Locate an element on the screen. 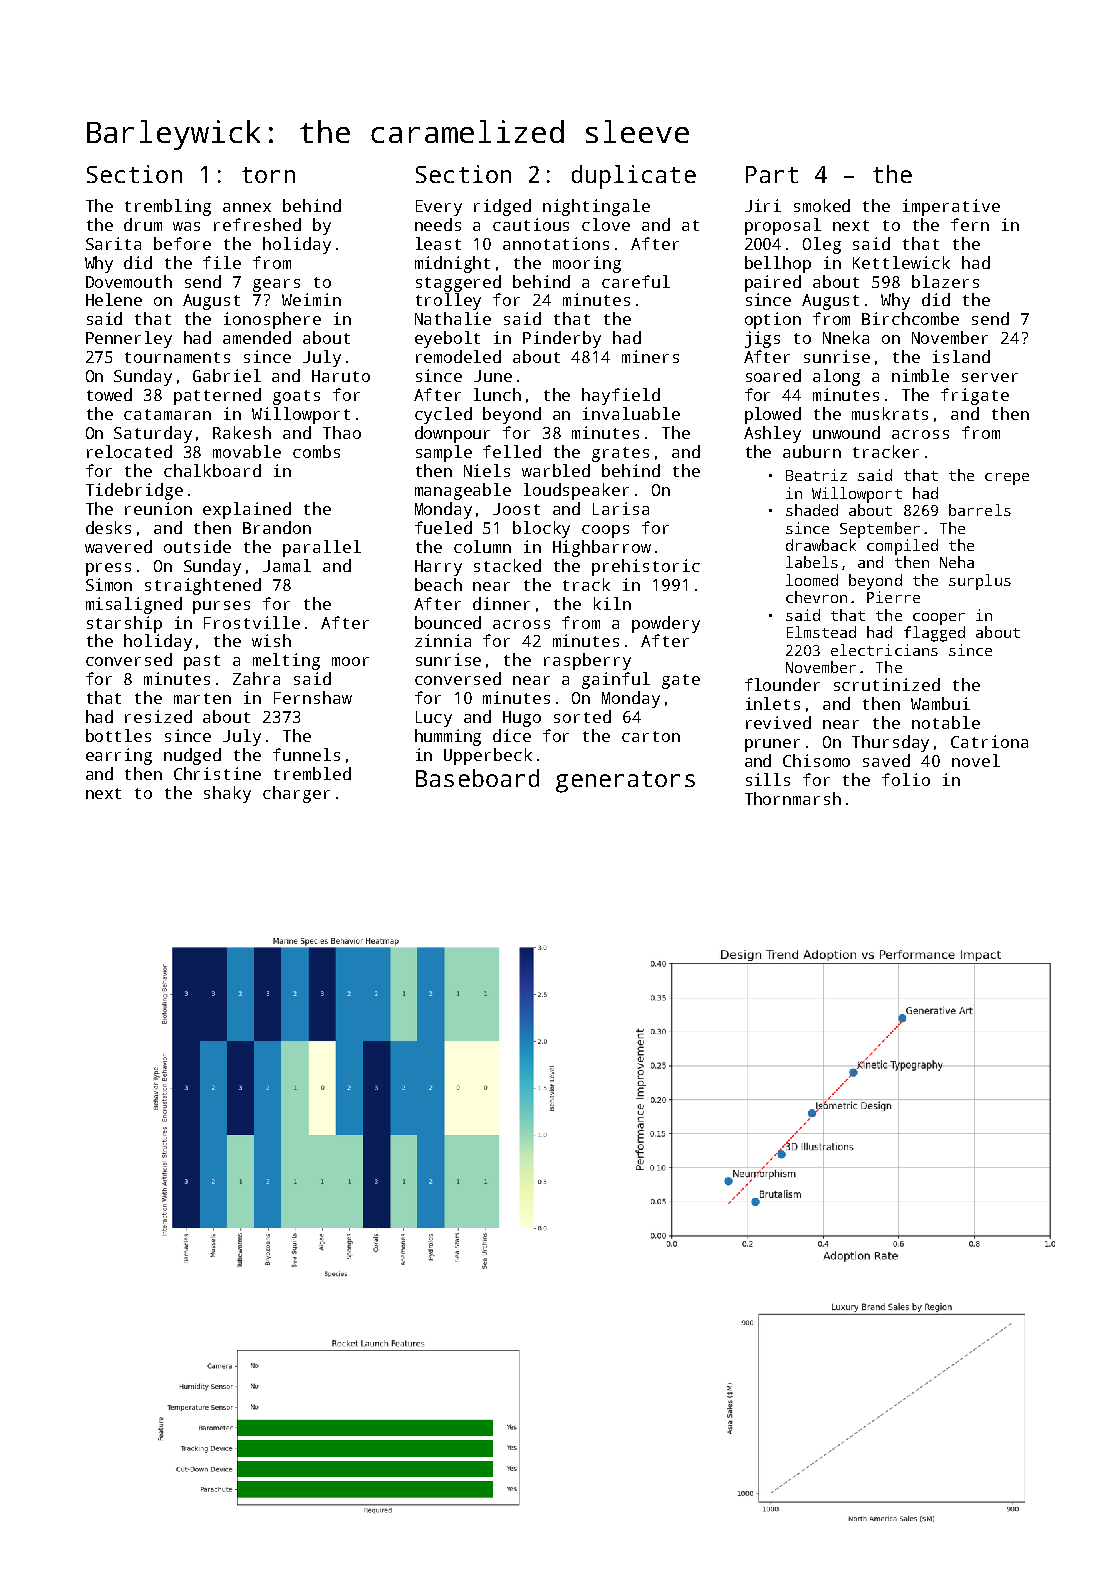 This screenshot has width=1120, height=1585. generators is located at coordinates (625, 782).
